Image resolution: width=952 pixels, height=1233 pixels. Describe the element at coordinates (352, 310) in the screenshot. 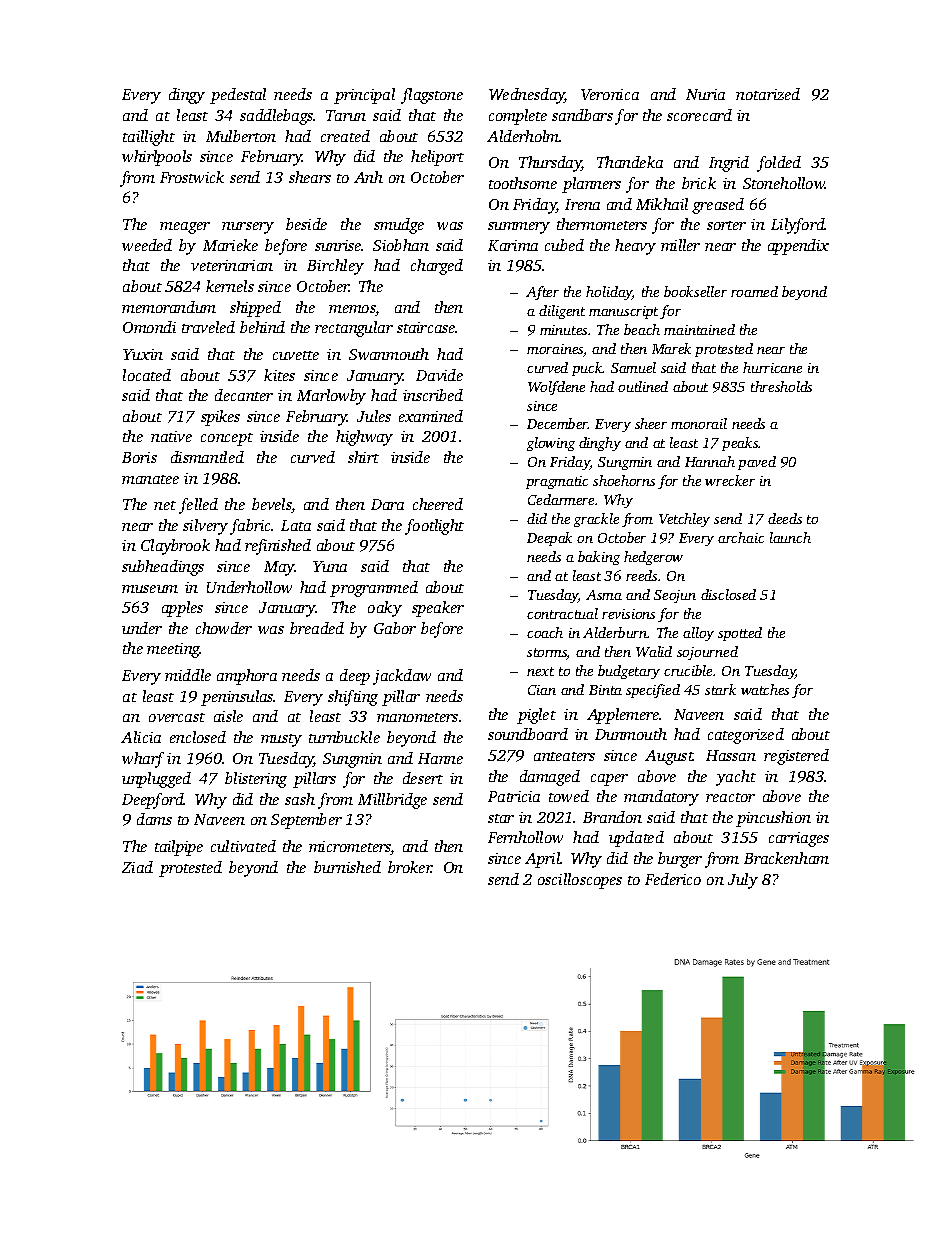

I see `memos` at that location.
